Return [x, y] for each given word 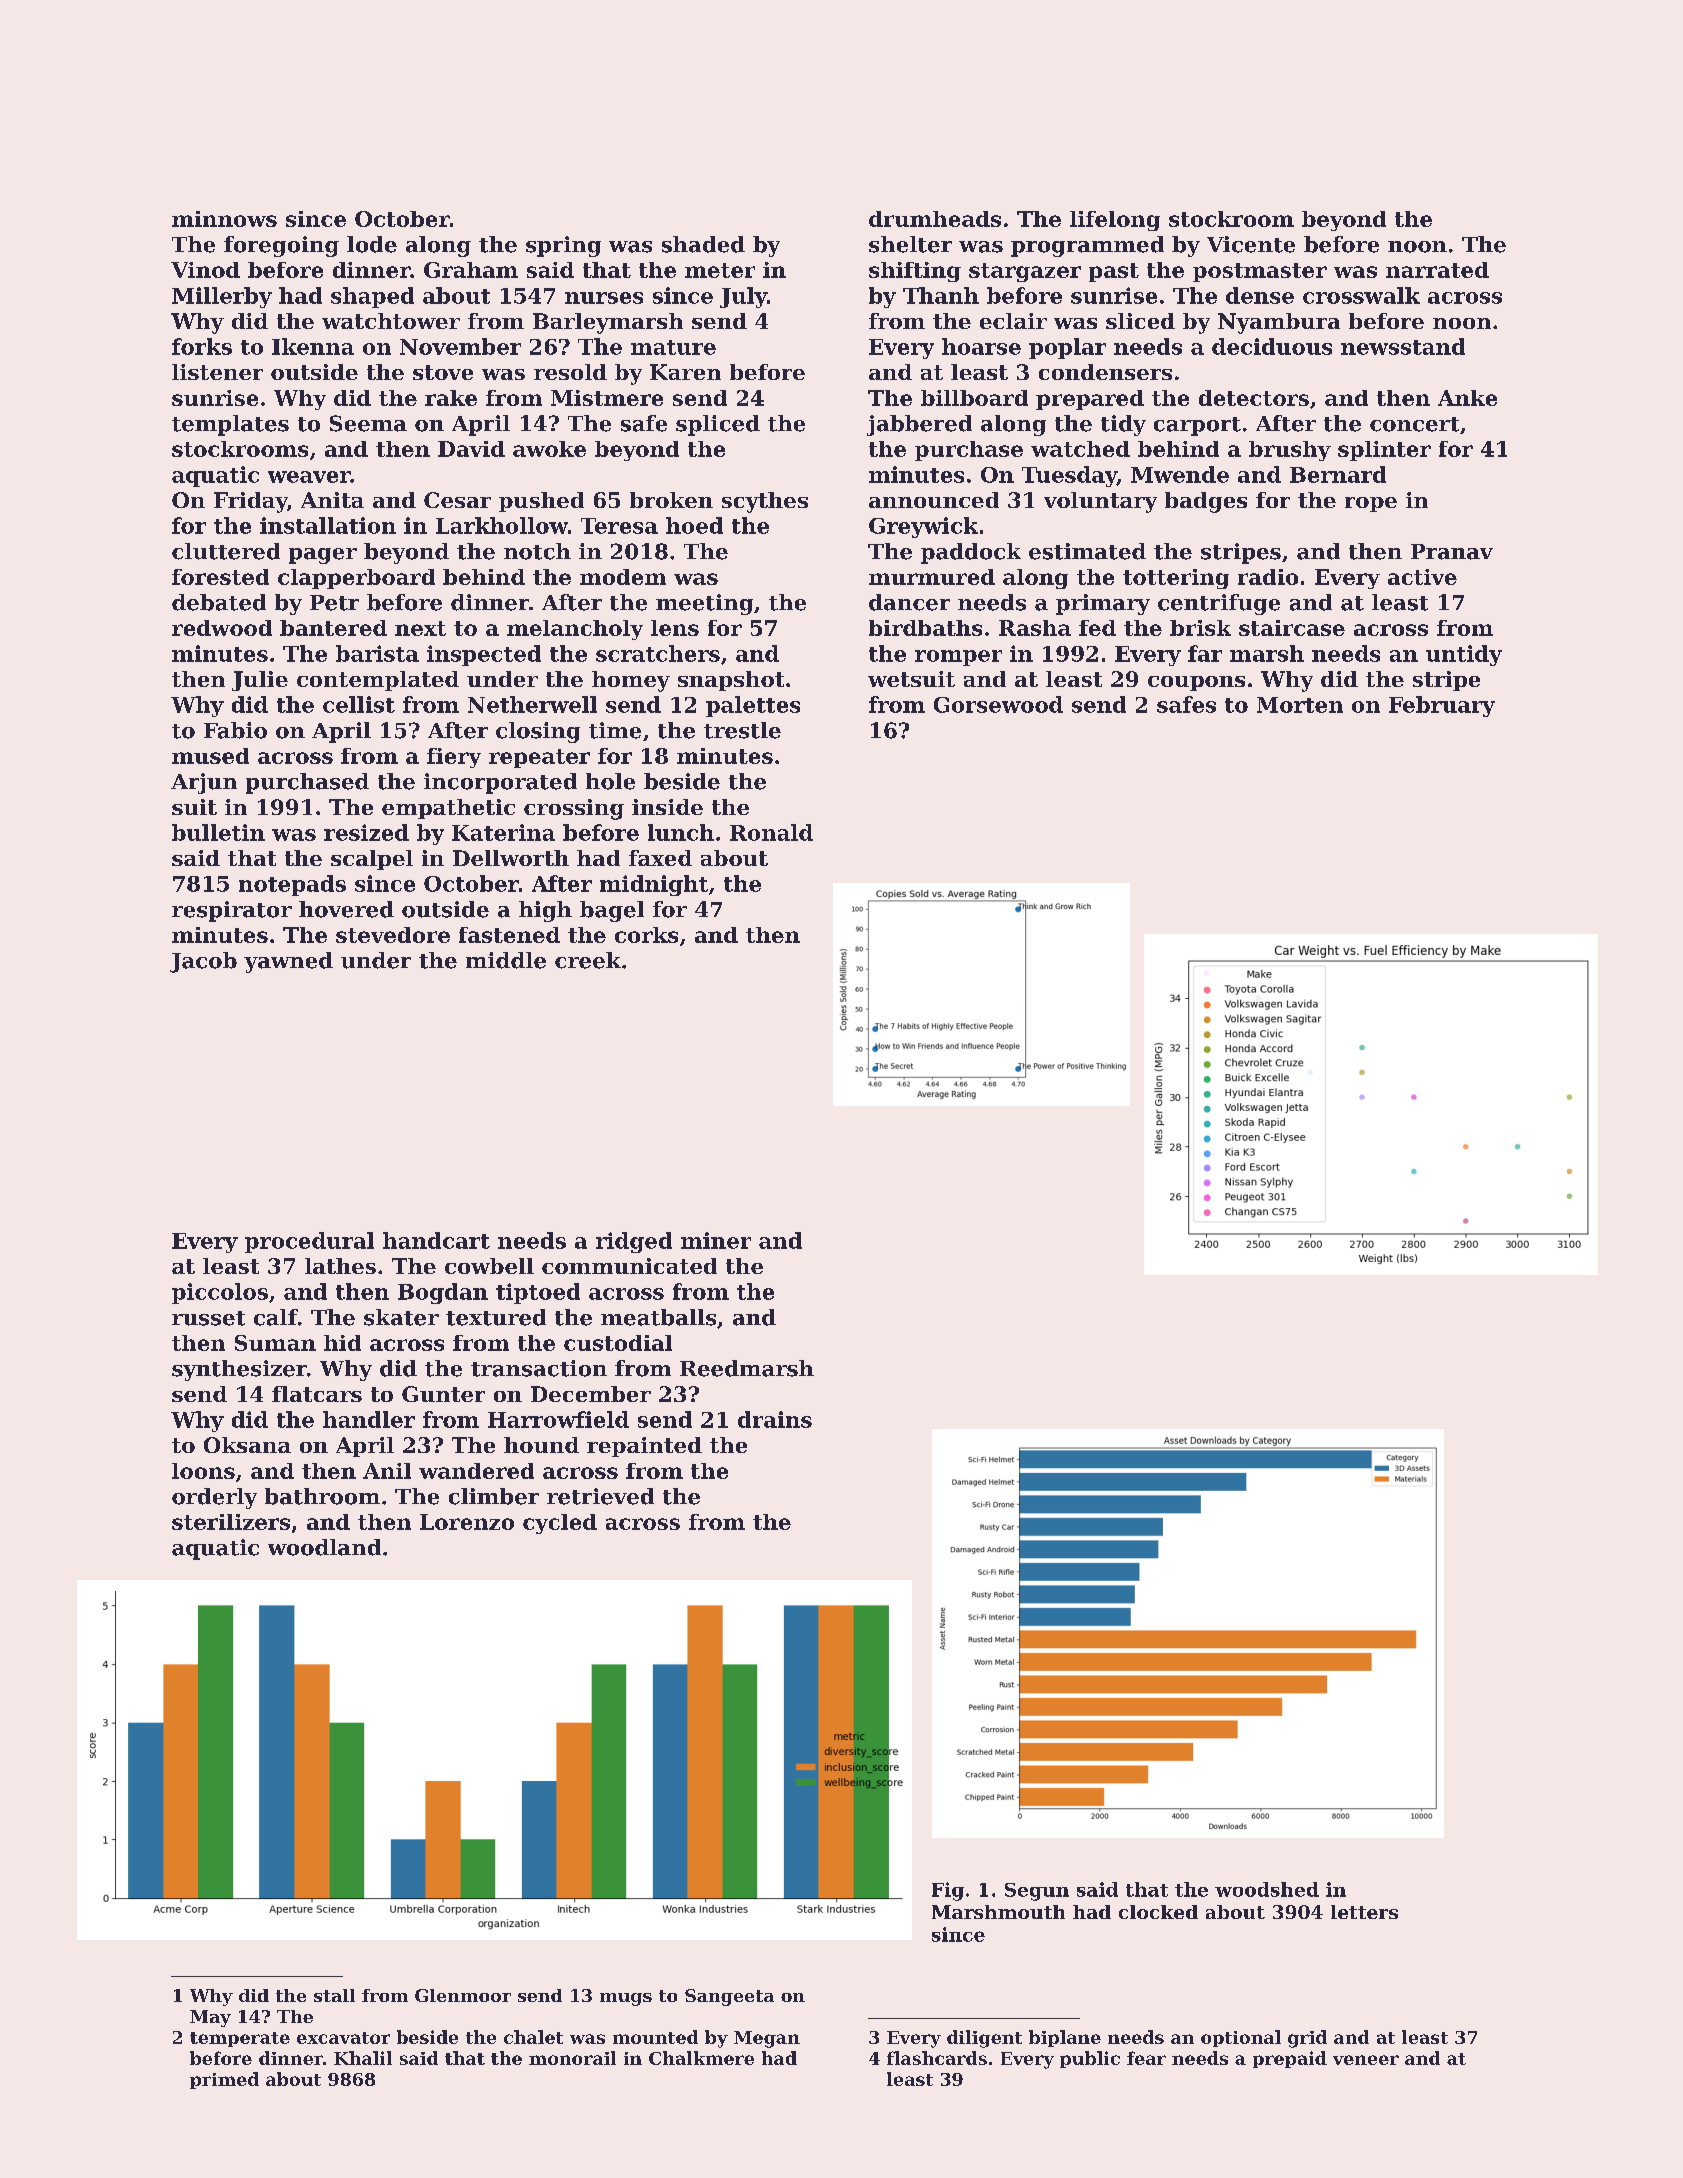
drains [775, 1419]
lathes [340, 1266]
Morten [1300, 705]
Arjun [204, 783]
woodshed [1267, 1889]
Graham [471, 270]
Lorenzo [467, 1522]
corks [646, 935]
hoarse [981, 346]
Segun [1037, 1892]
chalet [533, 2037]
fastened [509, 935]
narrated [1437, 270]
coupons [1196, 683]
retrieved [600, 1496]
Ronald [771, 832]
